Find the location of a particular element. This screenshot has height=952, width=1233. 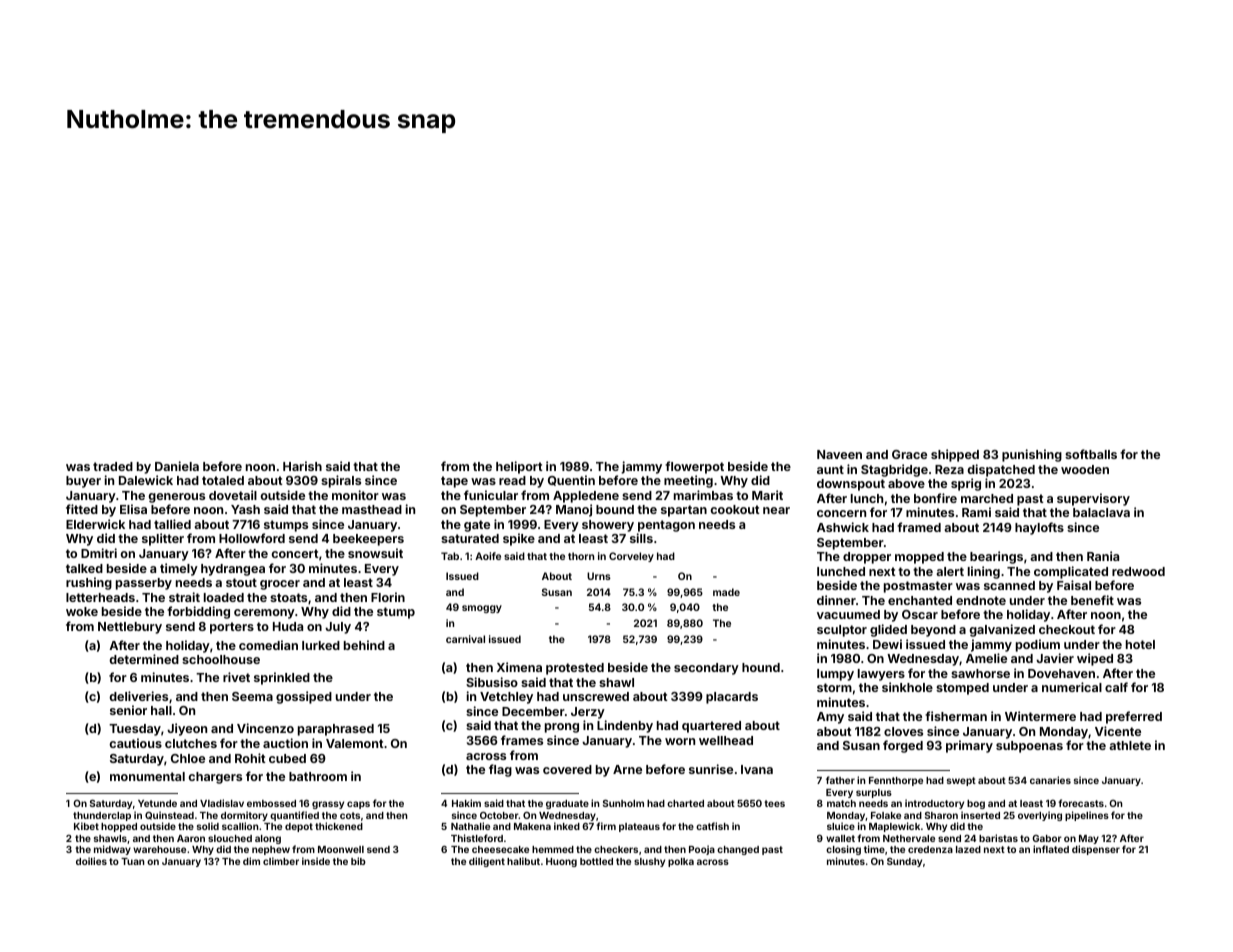

prong is located at coordinates (562, 728).
